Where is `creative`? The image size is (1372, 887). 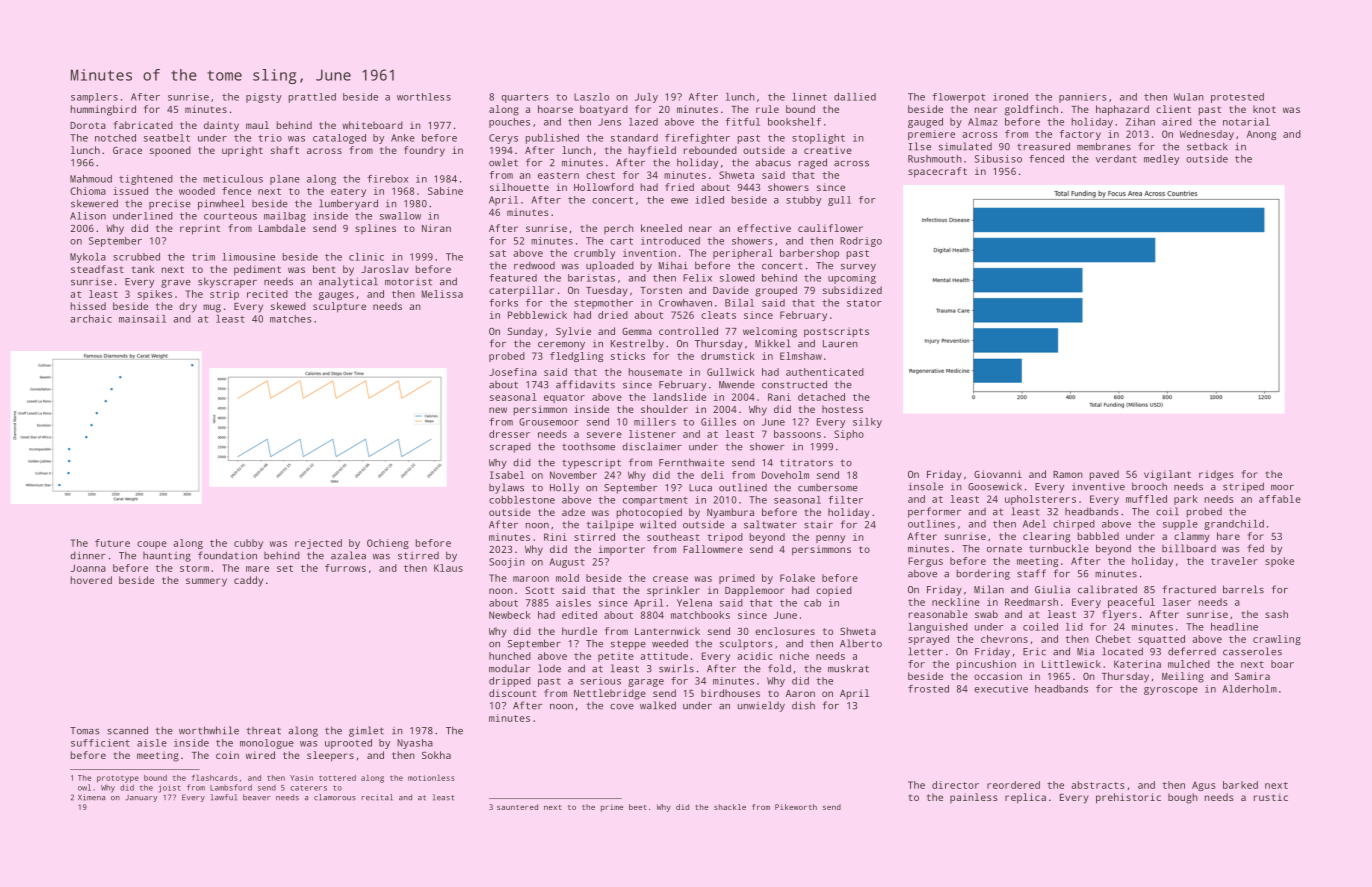
creative is located at coordinates (828, 150).
